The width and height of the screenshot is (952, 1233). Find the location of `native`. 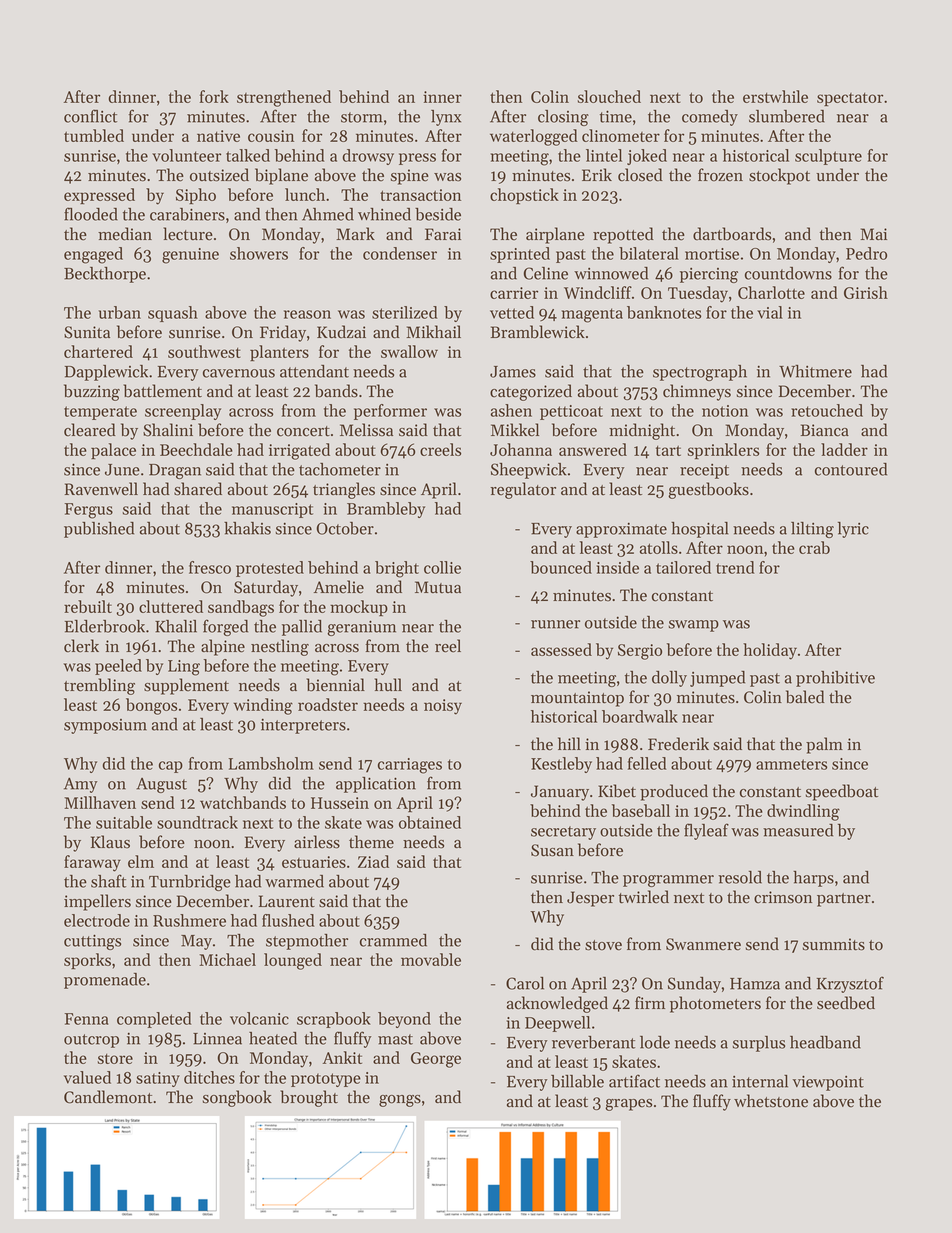

native is located at coordinates (218, 136).
